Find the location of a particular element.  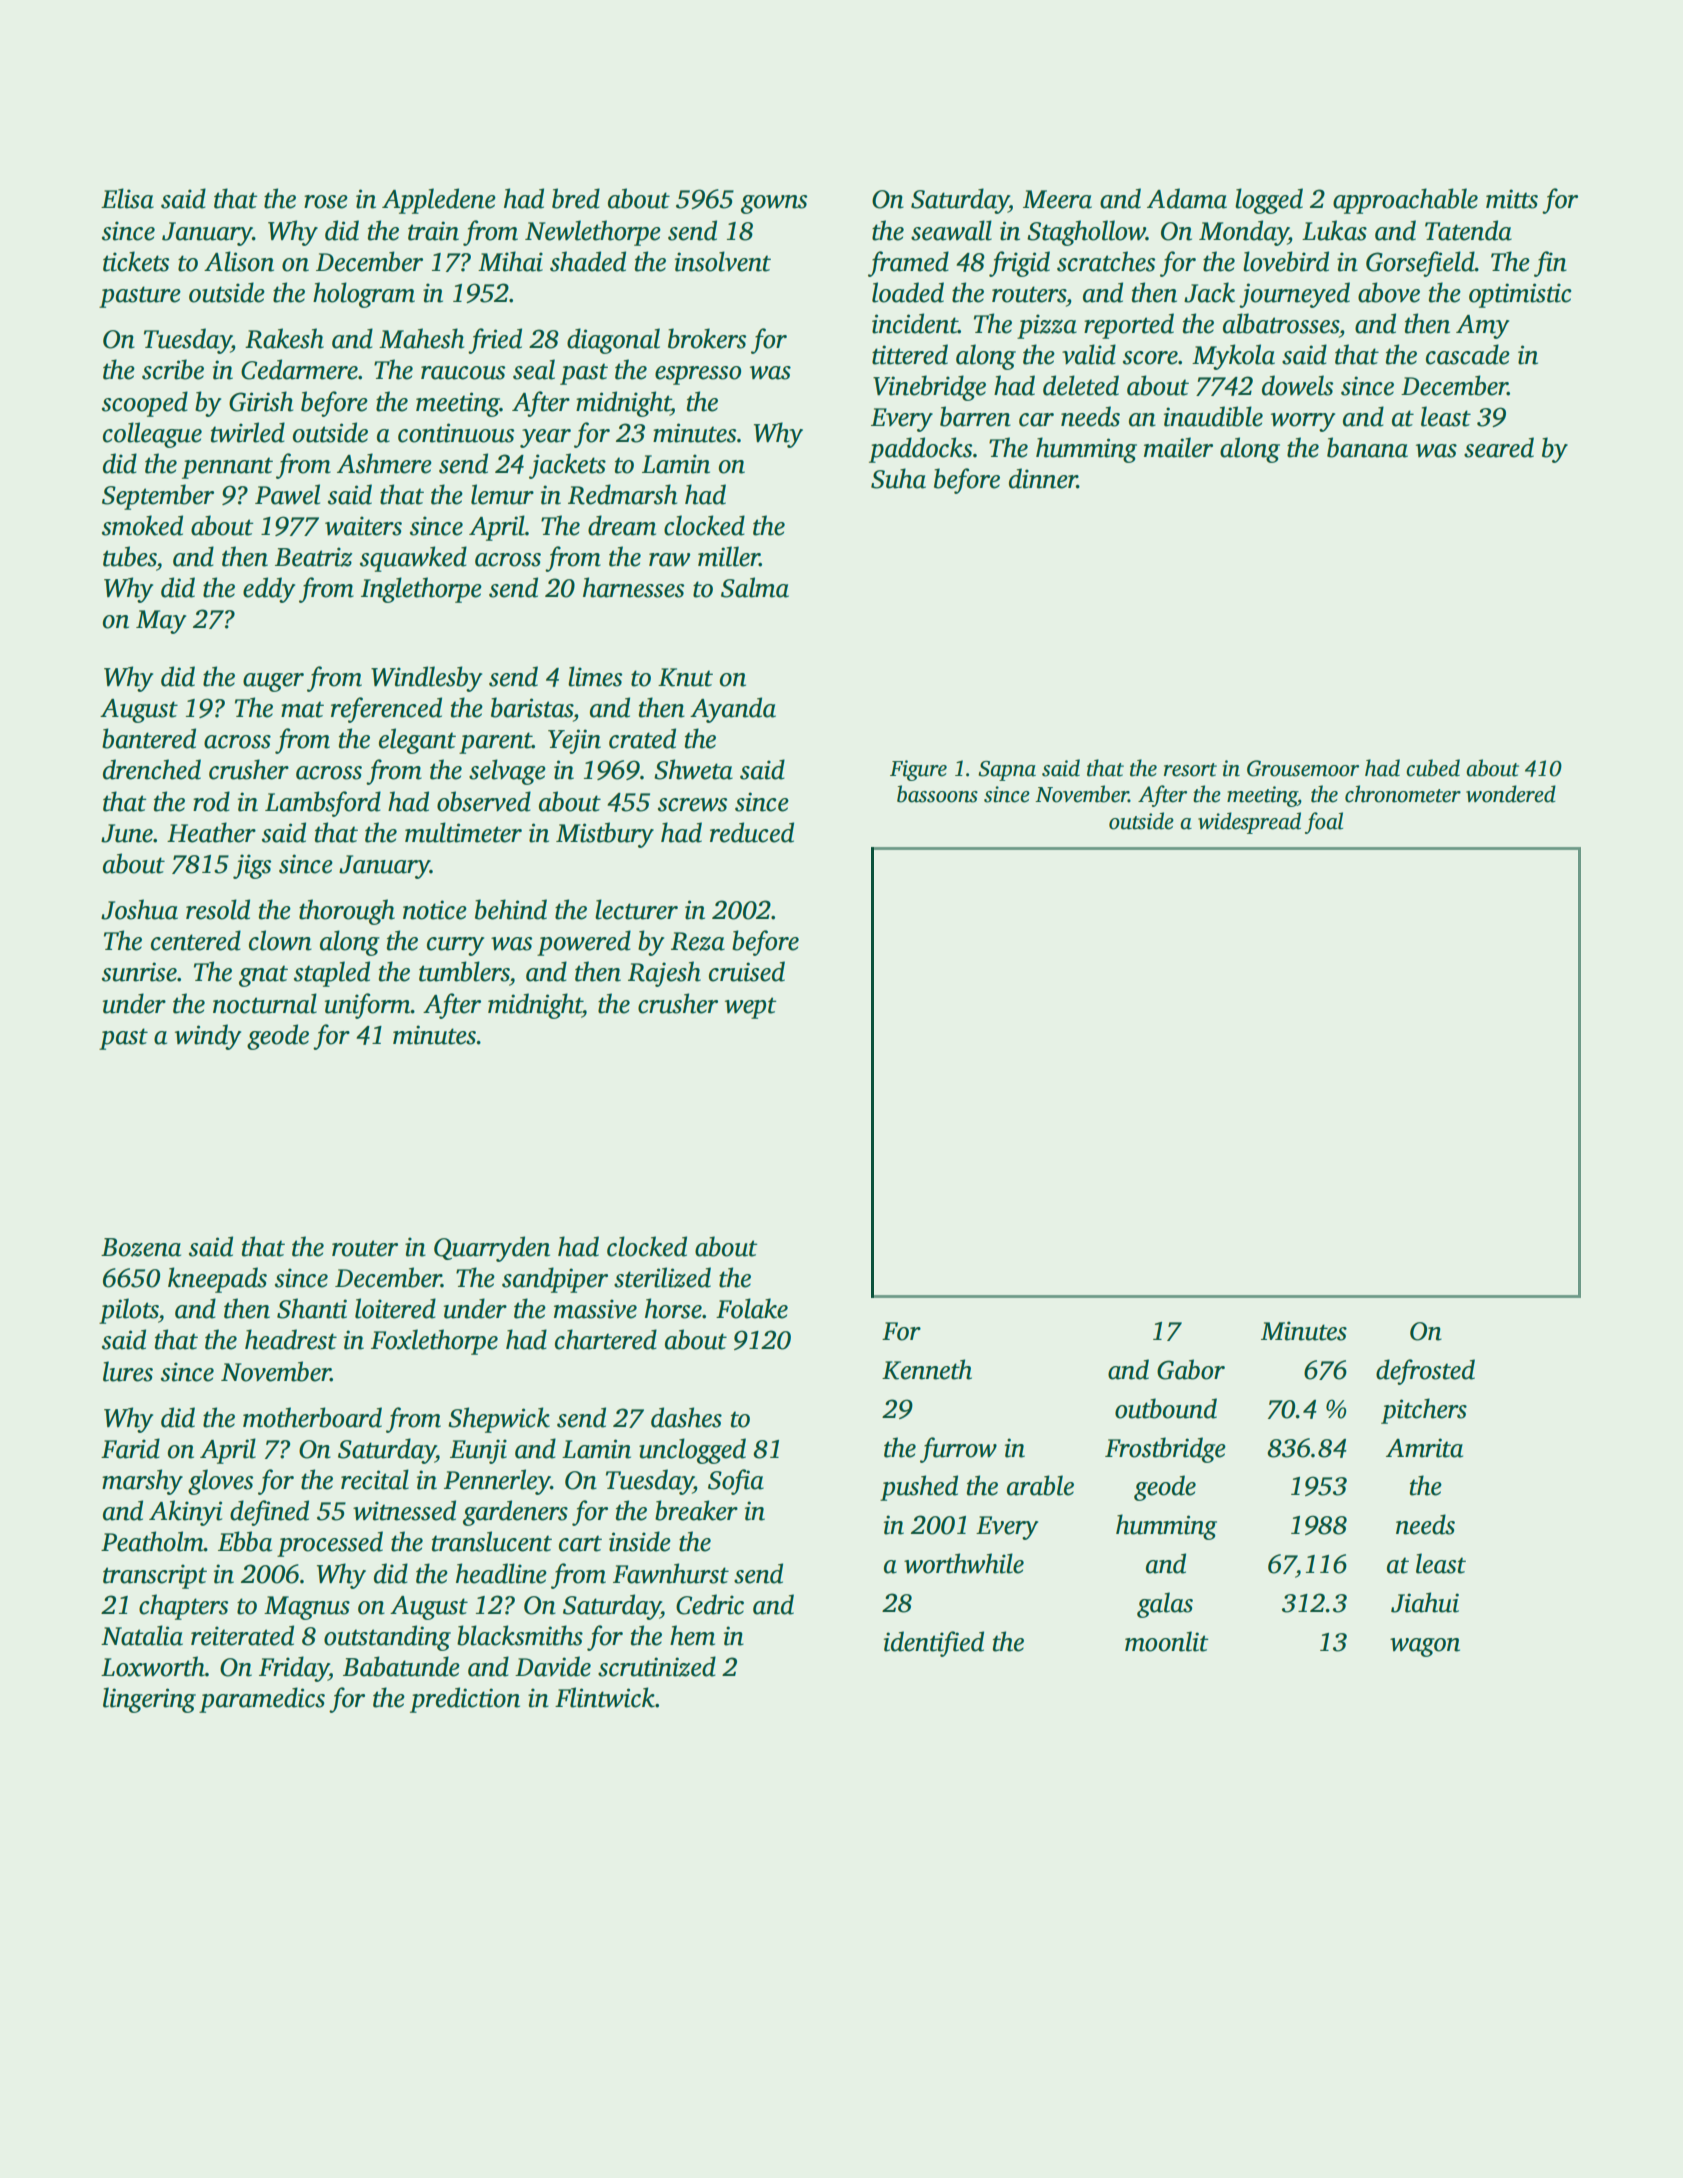

baristas is located at coordinates (532, 707).
